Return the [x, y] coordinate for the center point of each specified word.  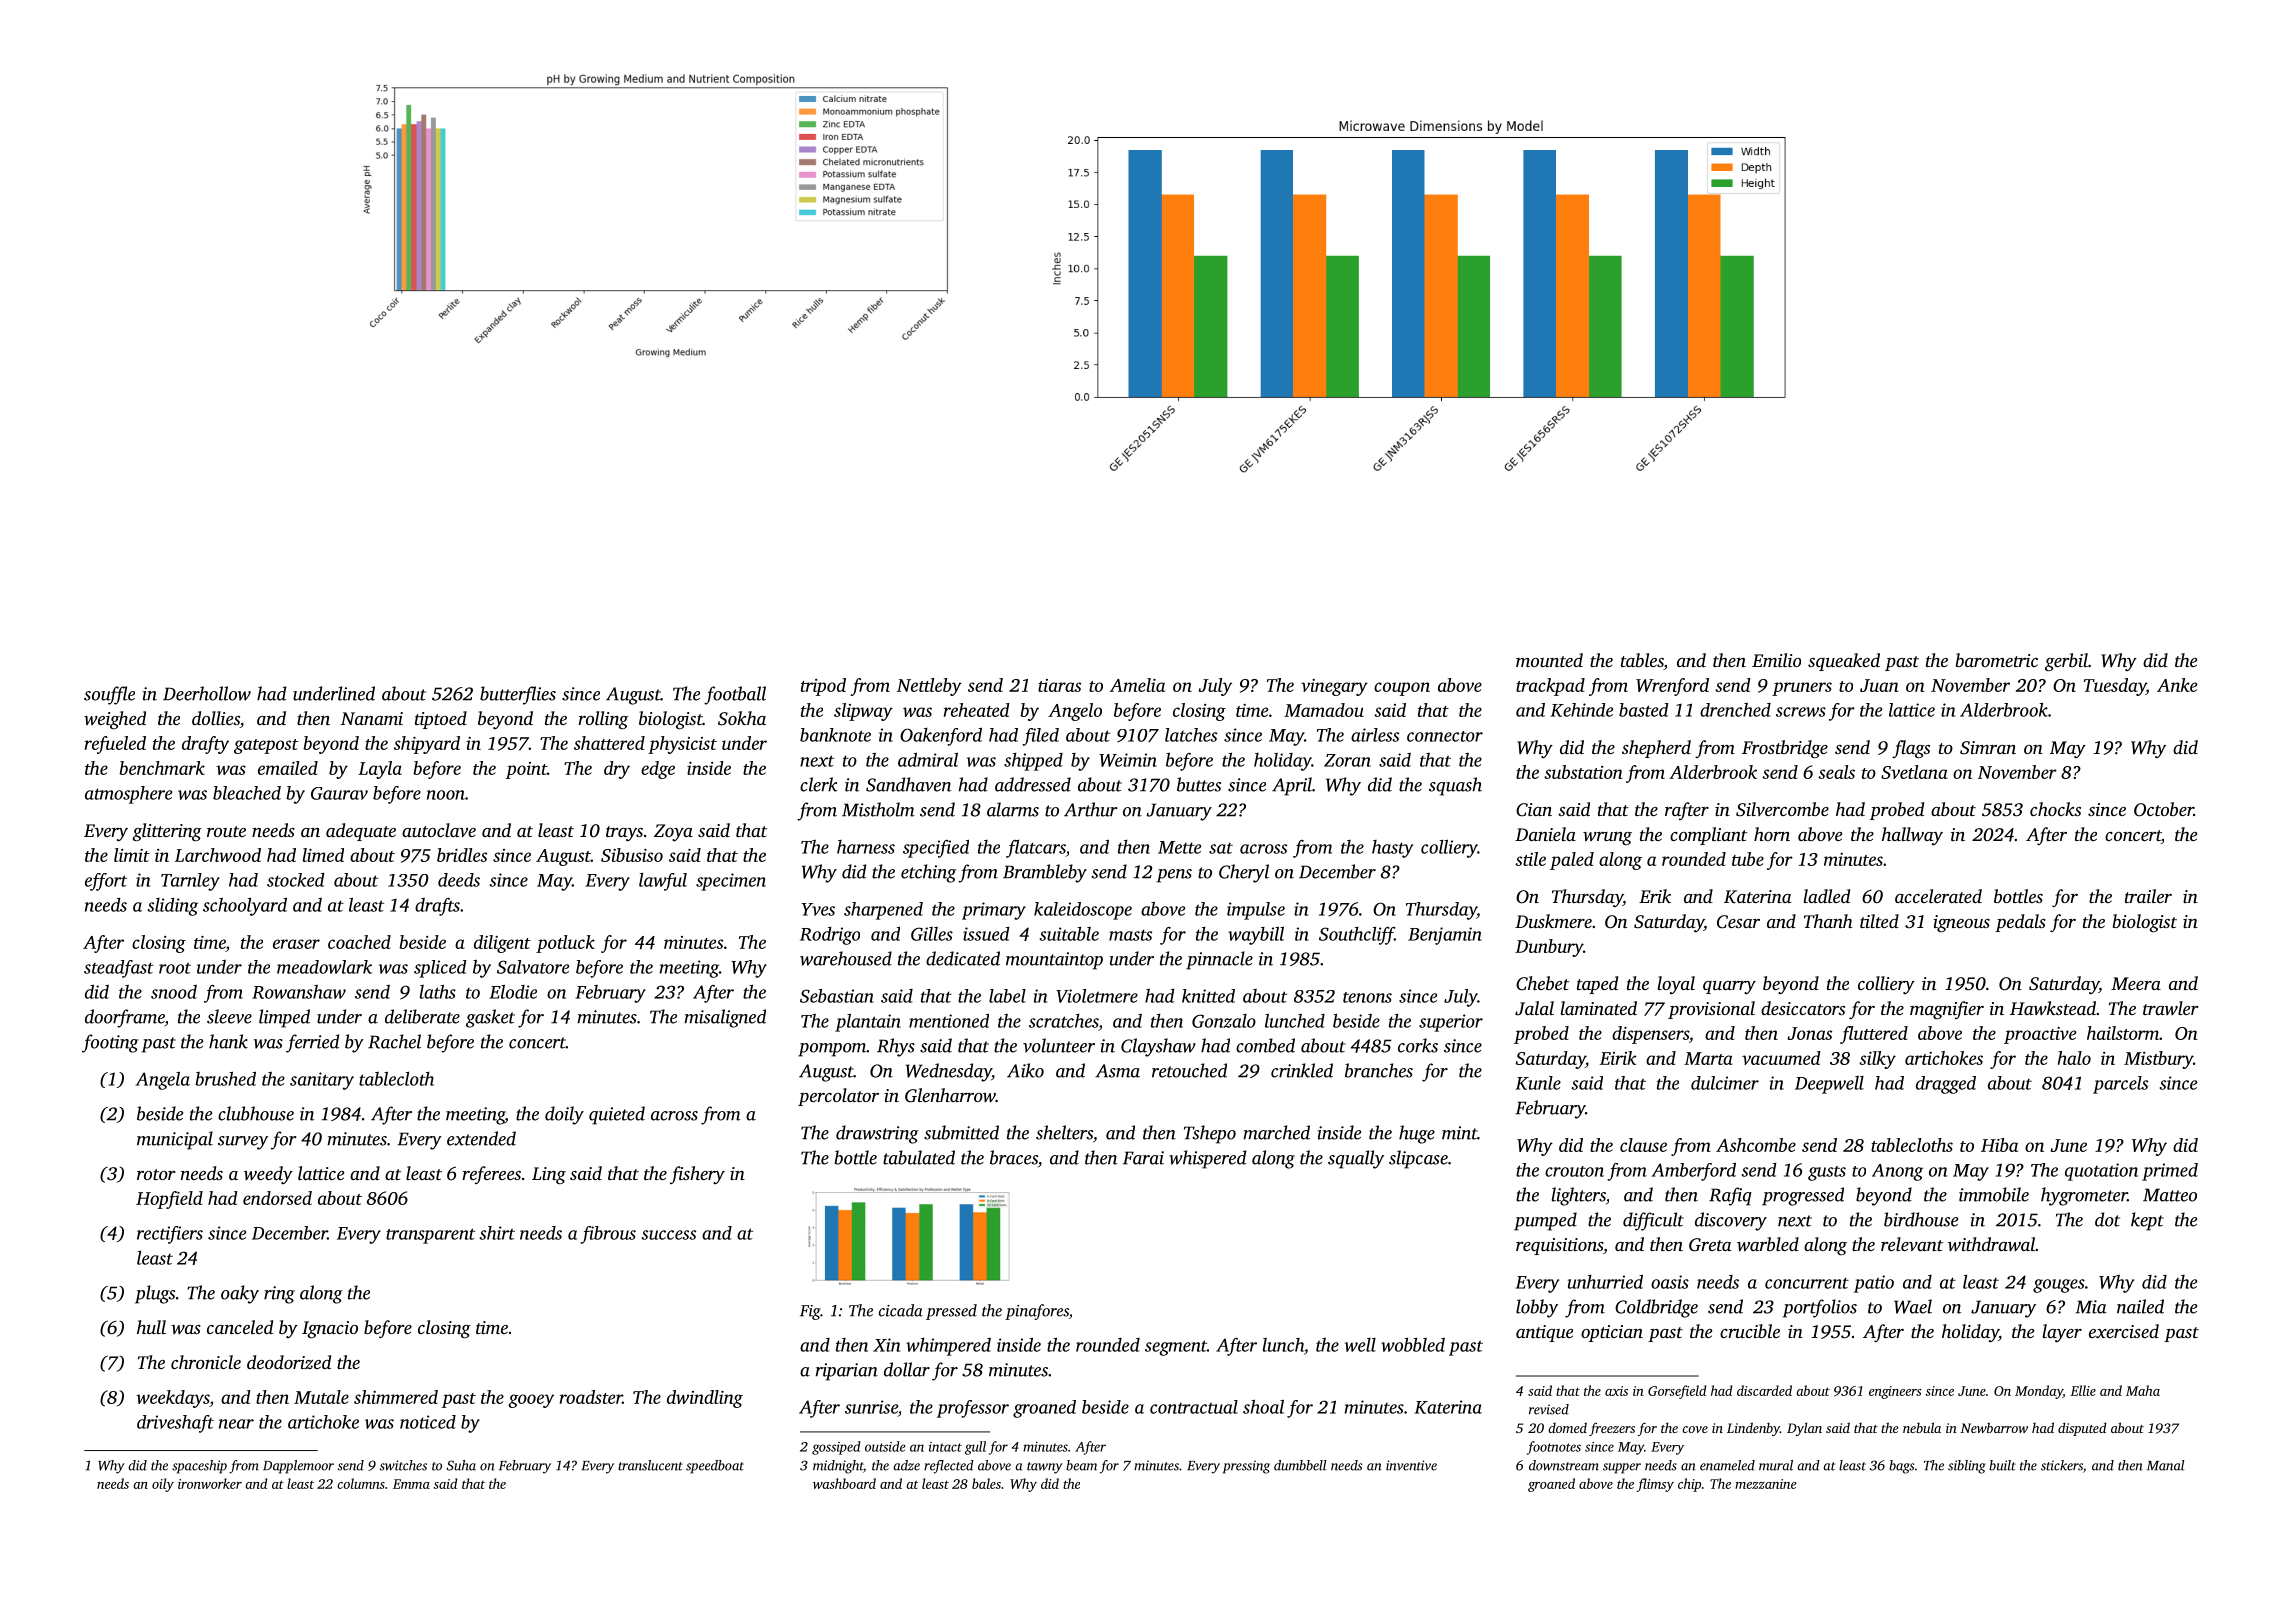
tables [1642, 661]
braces [1014, 1157]
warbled [1768, 1244]
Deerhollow [207, 693]
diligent [502, 944]
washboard [844, 1483]
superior [1451, 1023]
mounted [1549, 660]
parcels [2120, 1085]
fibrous [608, 1235]
